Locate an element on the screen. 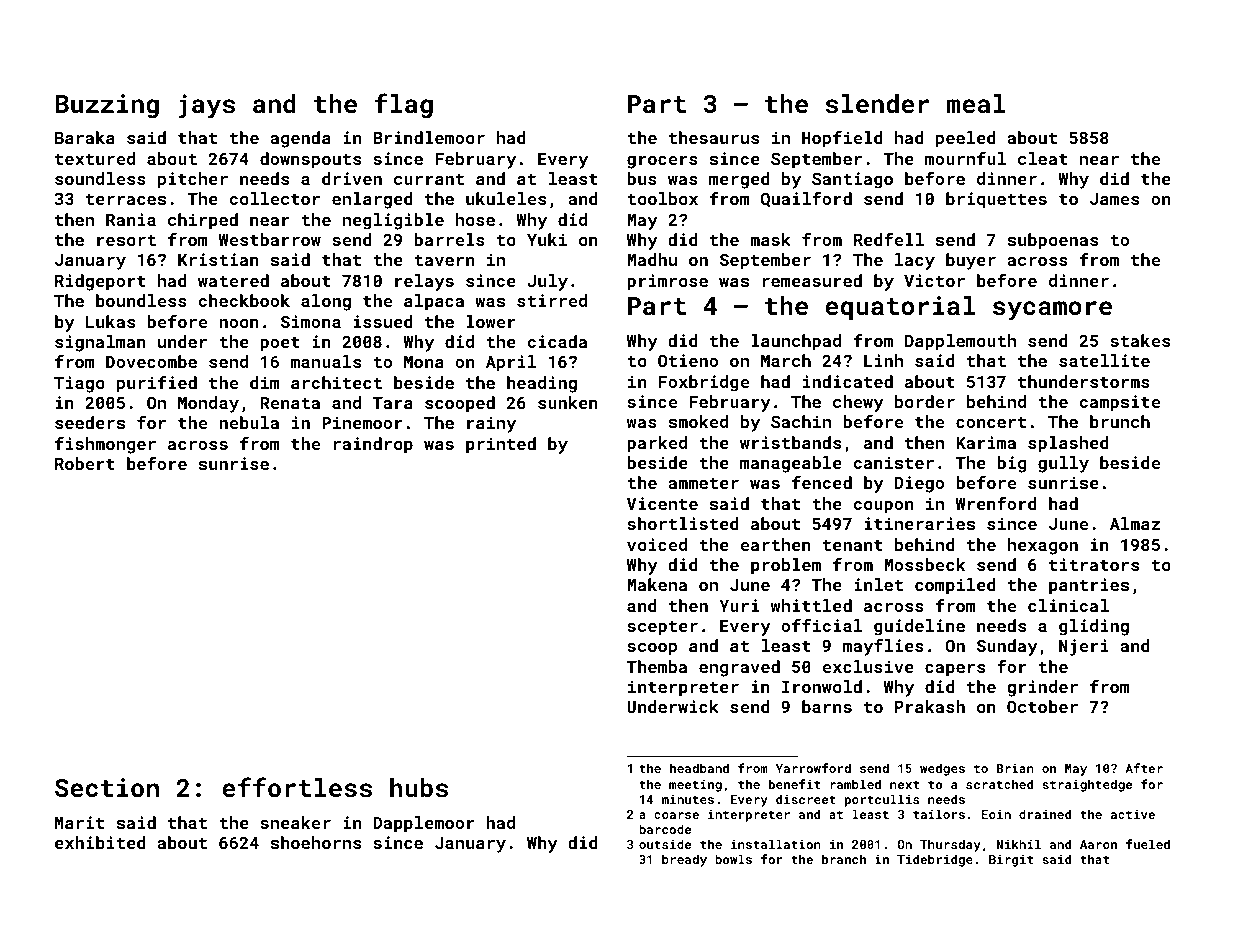 The height and width of the screenshot is (952, 1233). gully is located at coordinates (1063, 464).
